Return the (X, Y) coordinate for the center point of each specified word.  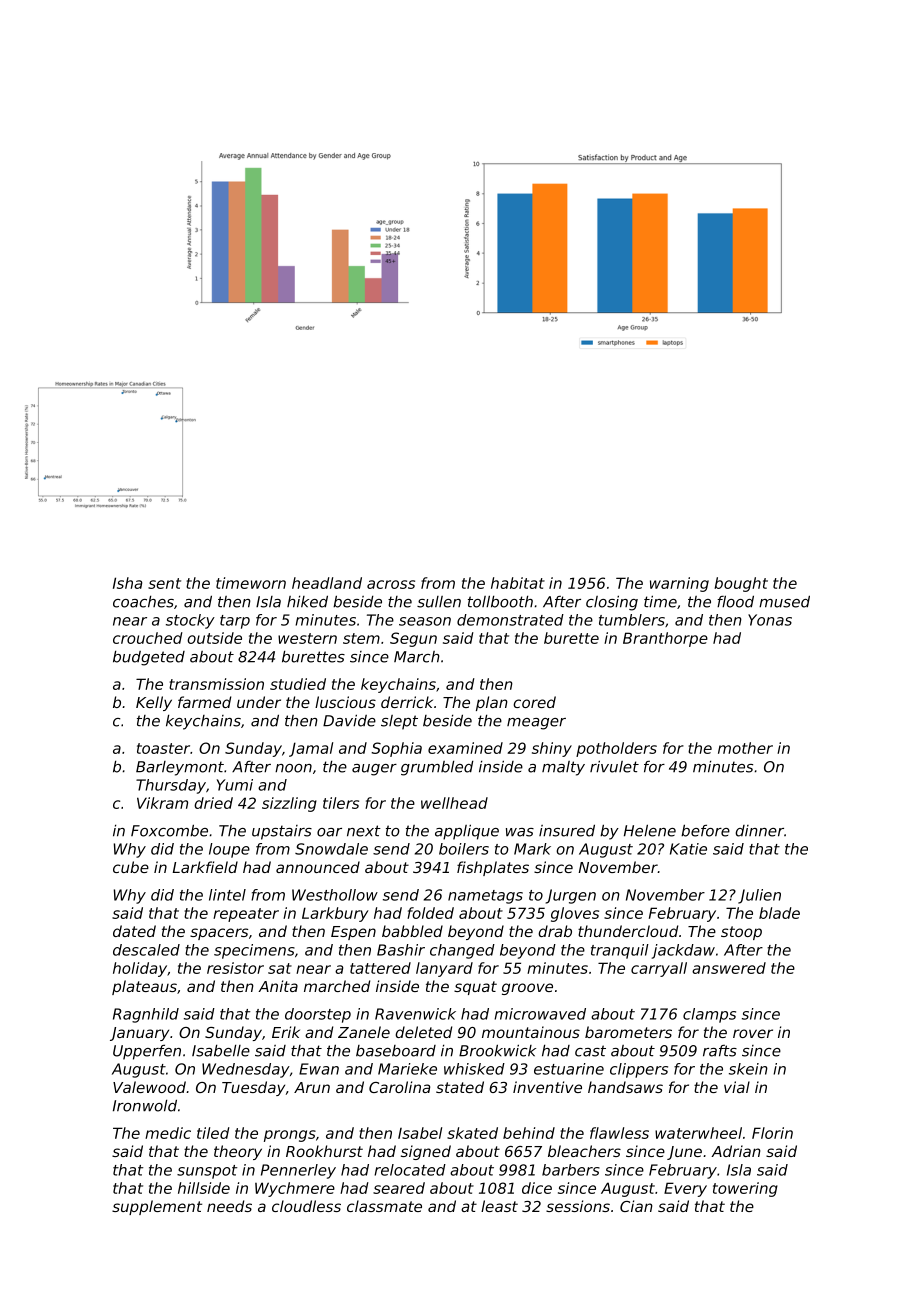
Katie (688, 849)
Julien (759, 896)
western (307, 638)
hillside (204, 1188)
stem (361, 638)
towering (745, 1189)
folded (430, 913)
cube (131, 867)
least (499, 1206)
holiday (140, 969)
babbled (412, 931)
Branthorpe (665, 639)
